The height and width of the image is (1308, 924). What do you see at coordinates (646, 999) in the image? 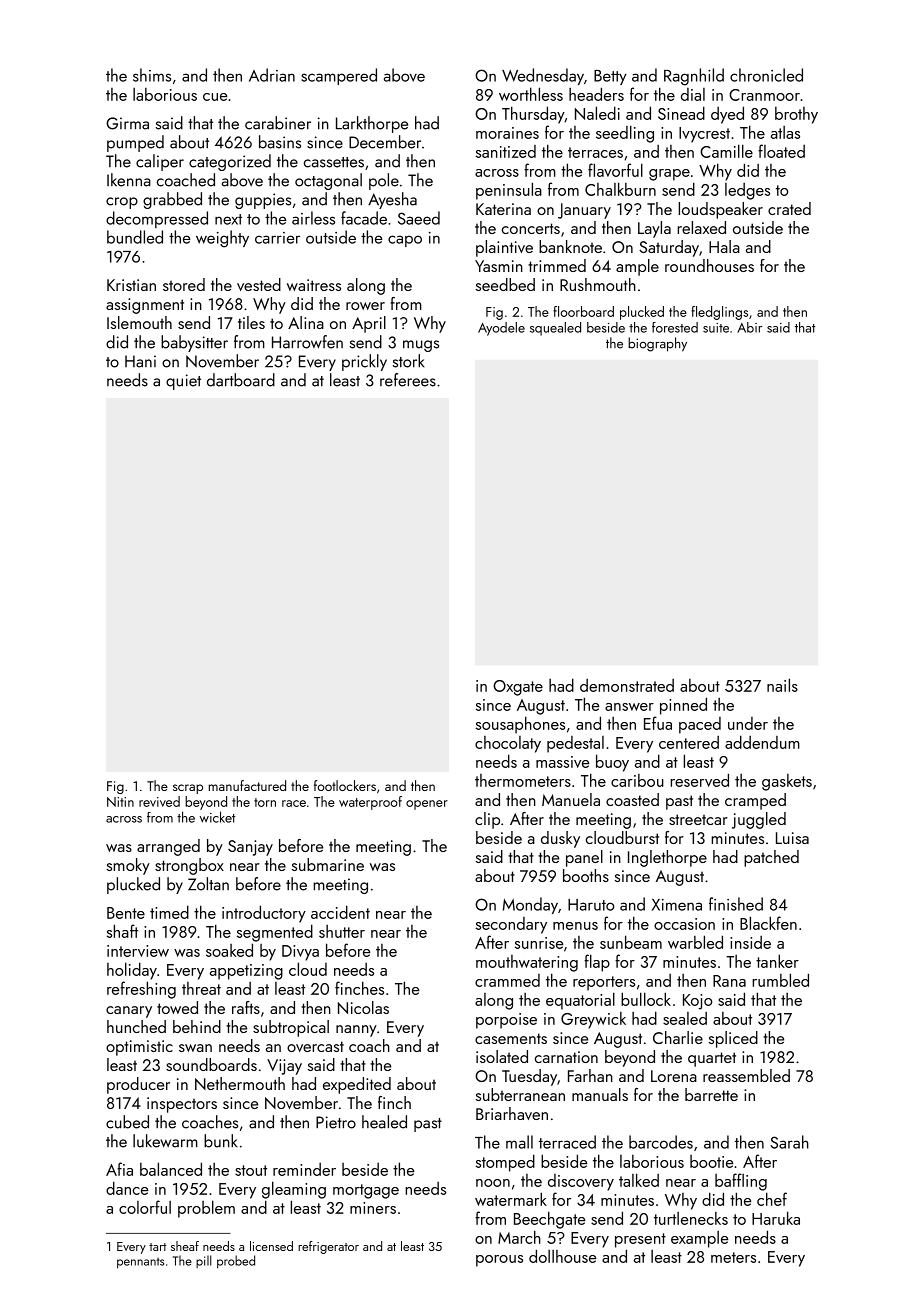
I see `bullock` at bounding box center [646, 999].
